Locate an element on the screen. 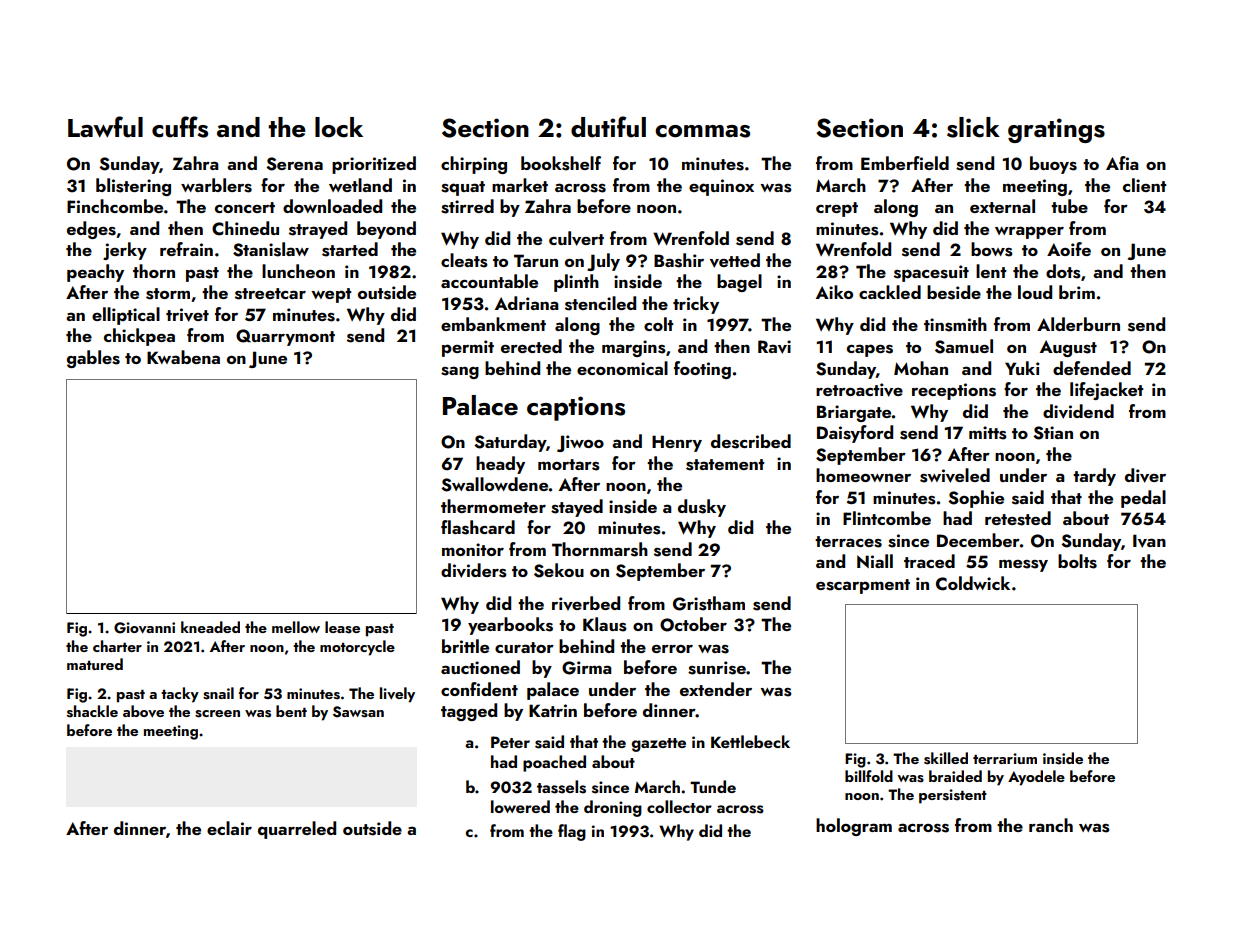 The image size is (1233, 952). eclair is located at coordinates (229, 828).
